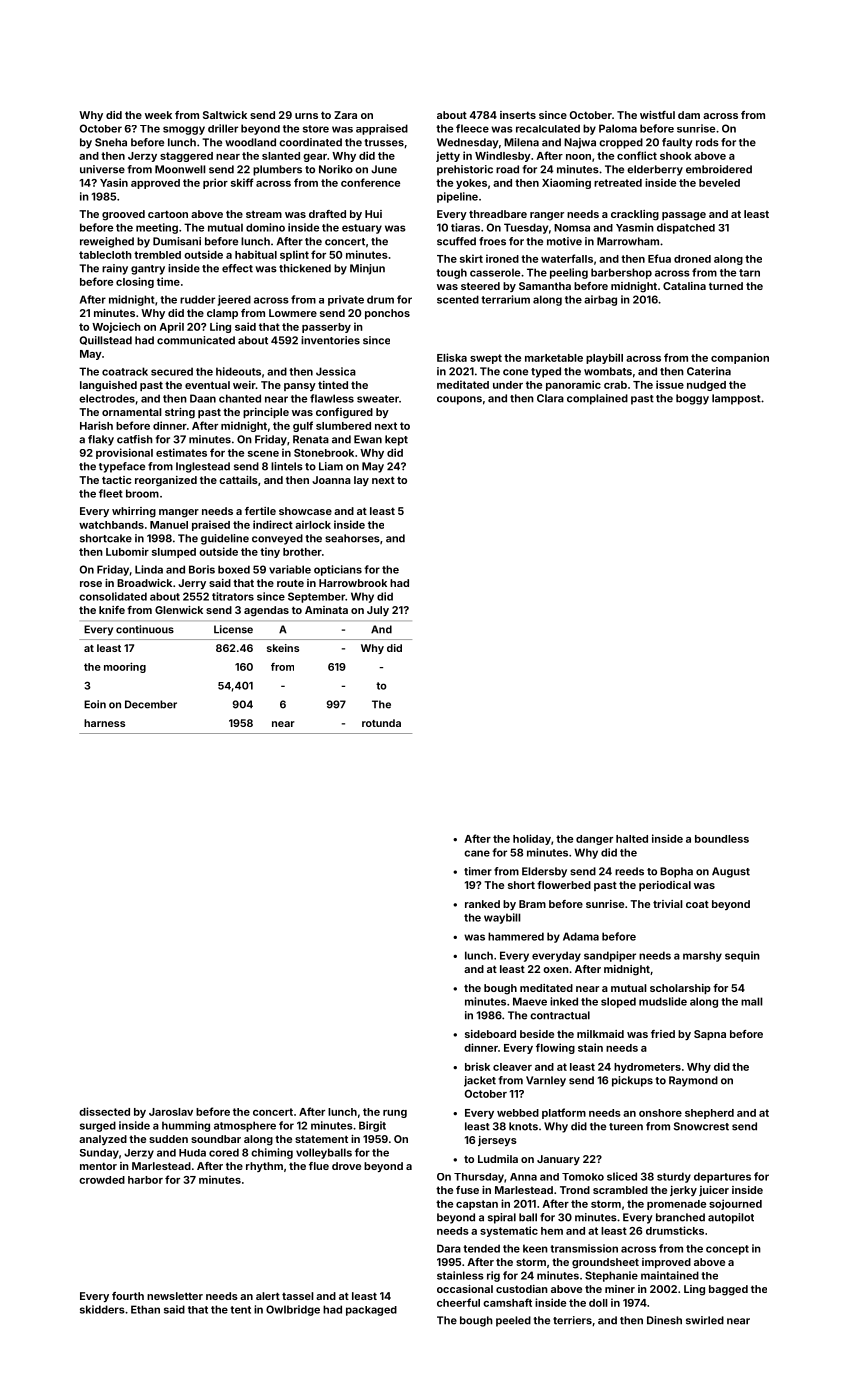 The height and width of the screenshot is (1400, 849). I want to click on Glenwick, so click(179, 610).
